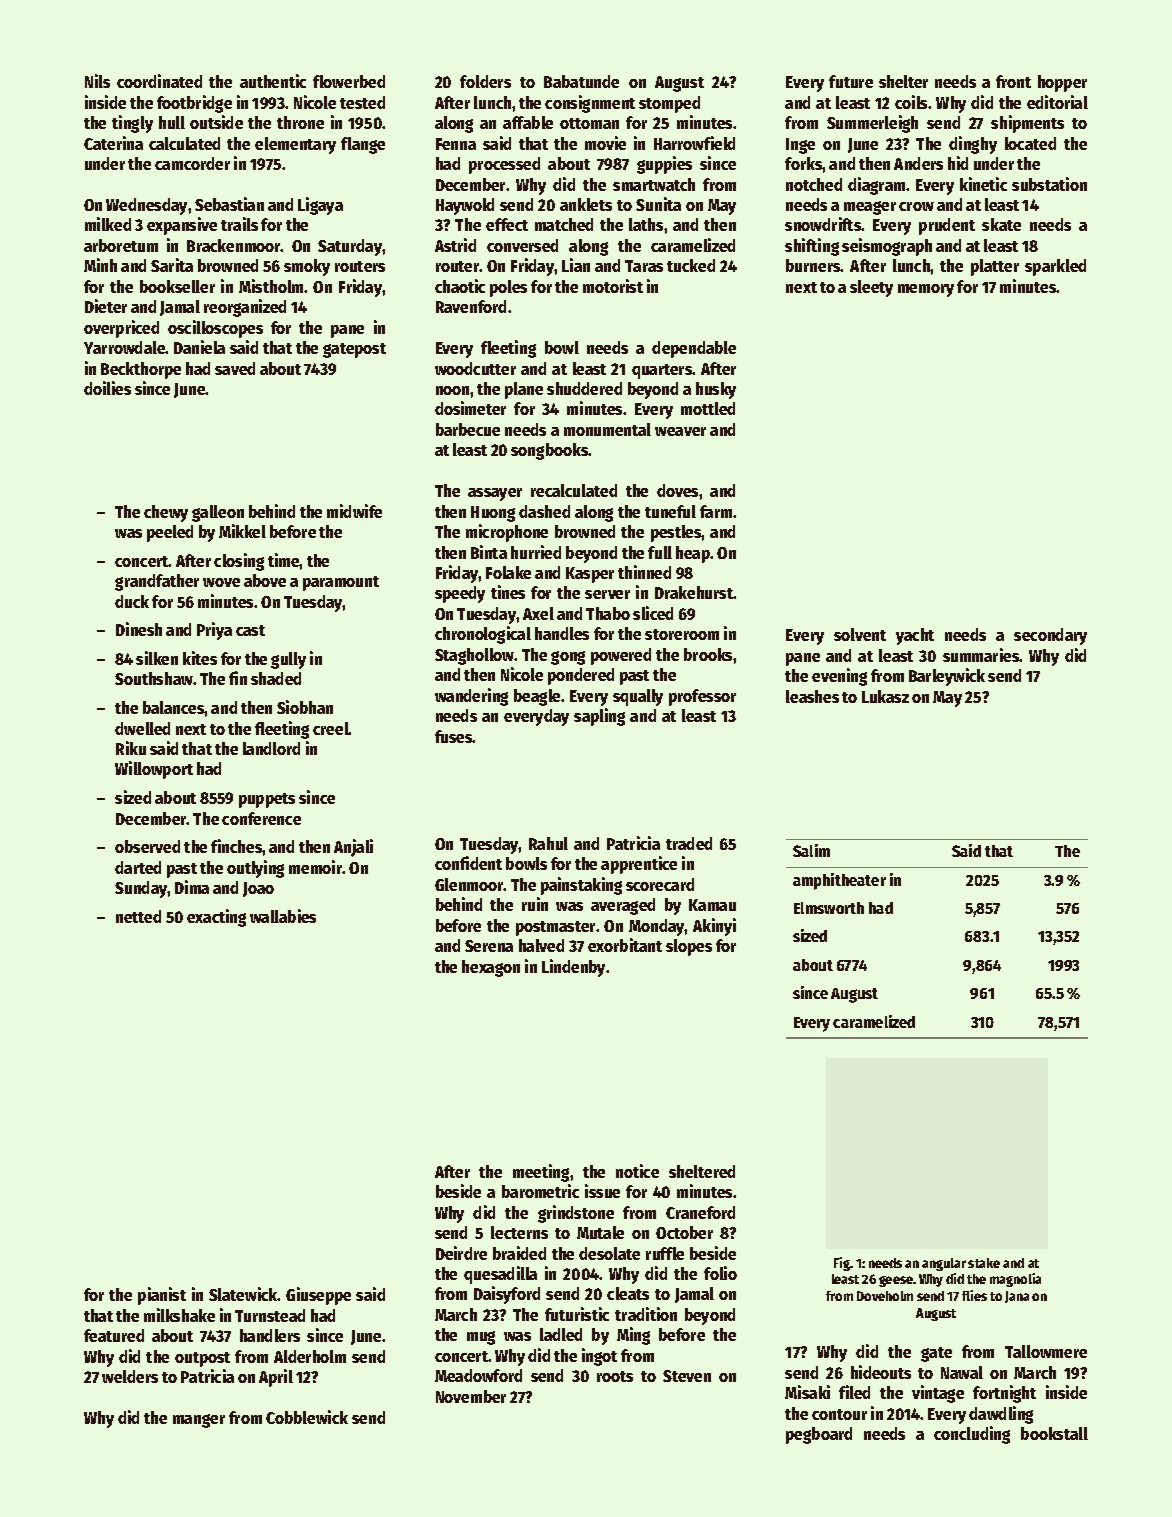  What do you see at coordinates (819, 1435) in the document?
I see `pegboard` at bounding box center [819, 1435].
